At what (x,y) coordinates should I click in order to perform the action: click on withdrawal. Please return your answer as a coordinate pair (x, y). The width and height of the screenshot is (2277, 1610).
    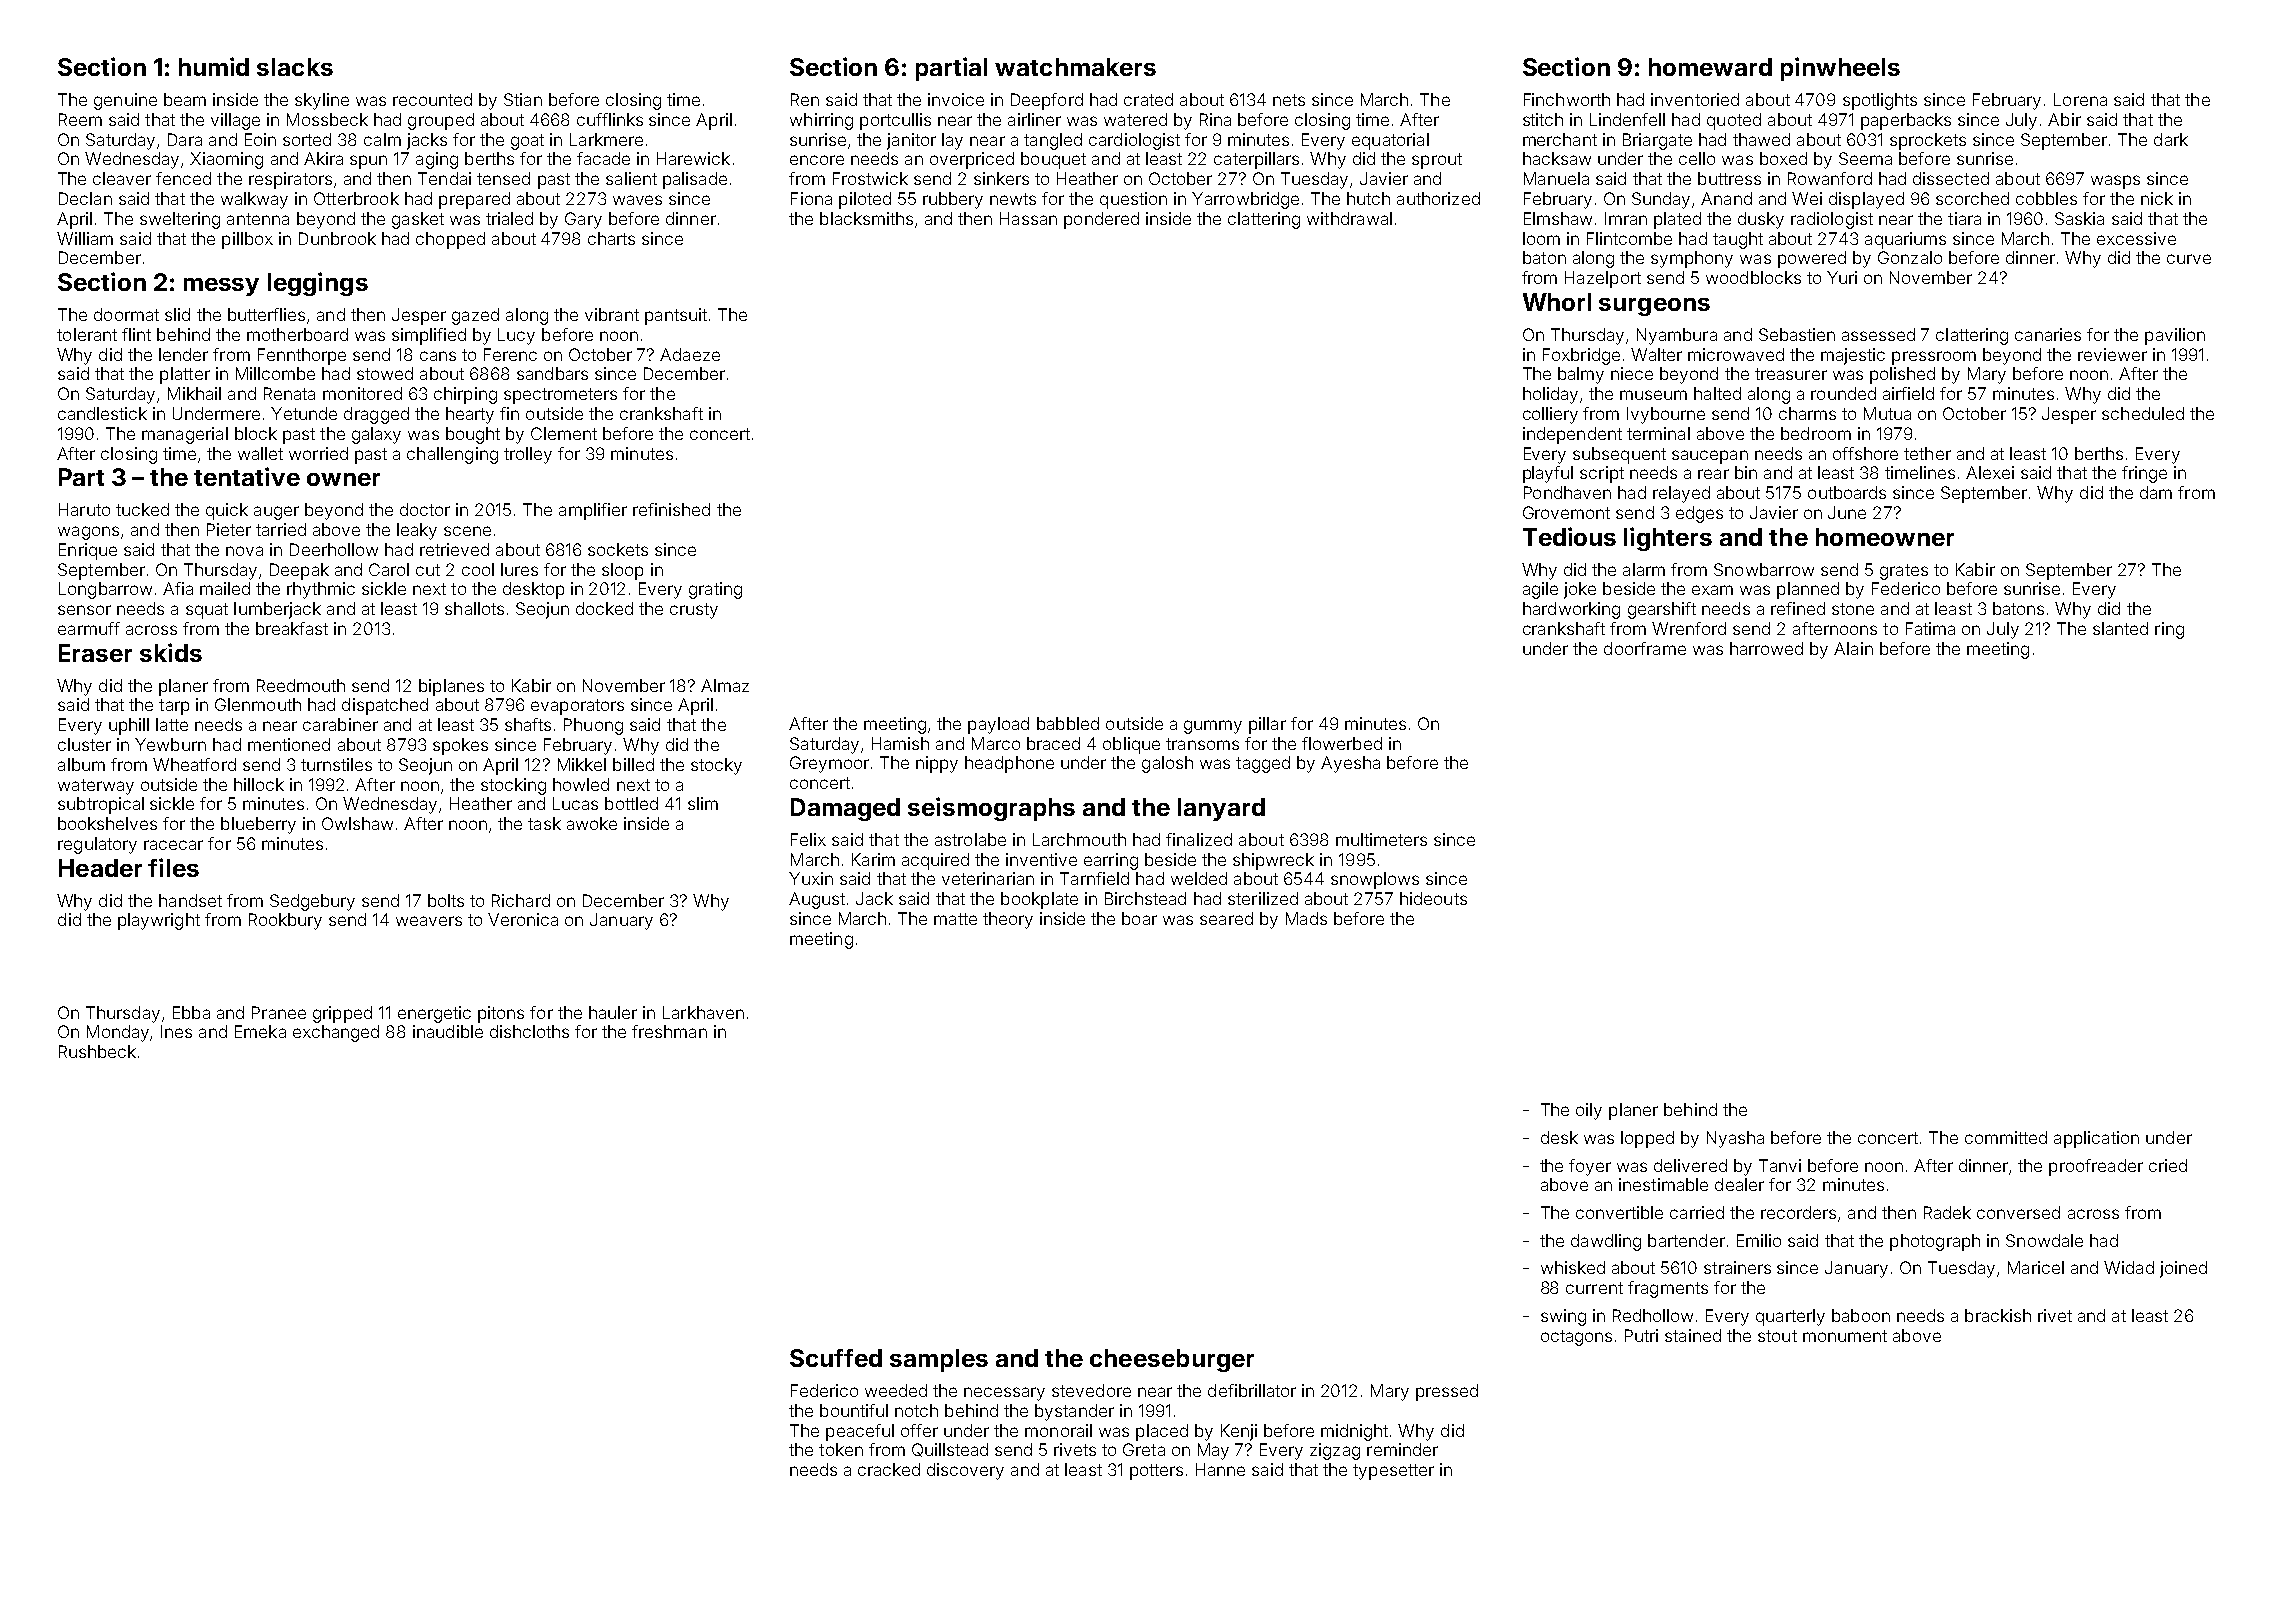
    Looking at the image, I should click on (1349, 218).
